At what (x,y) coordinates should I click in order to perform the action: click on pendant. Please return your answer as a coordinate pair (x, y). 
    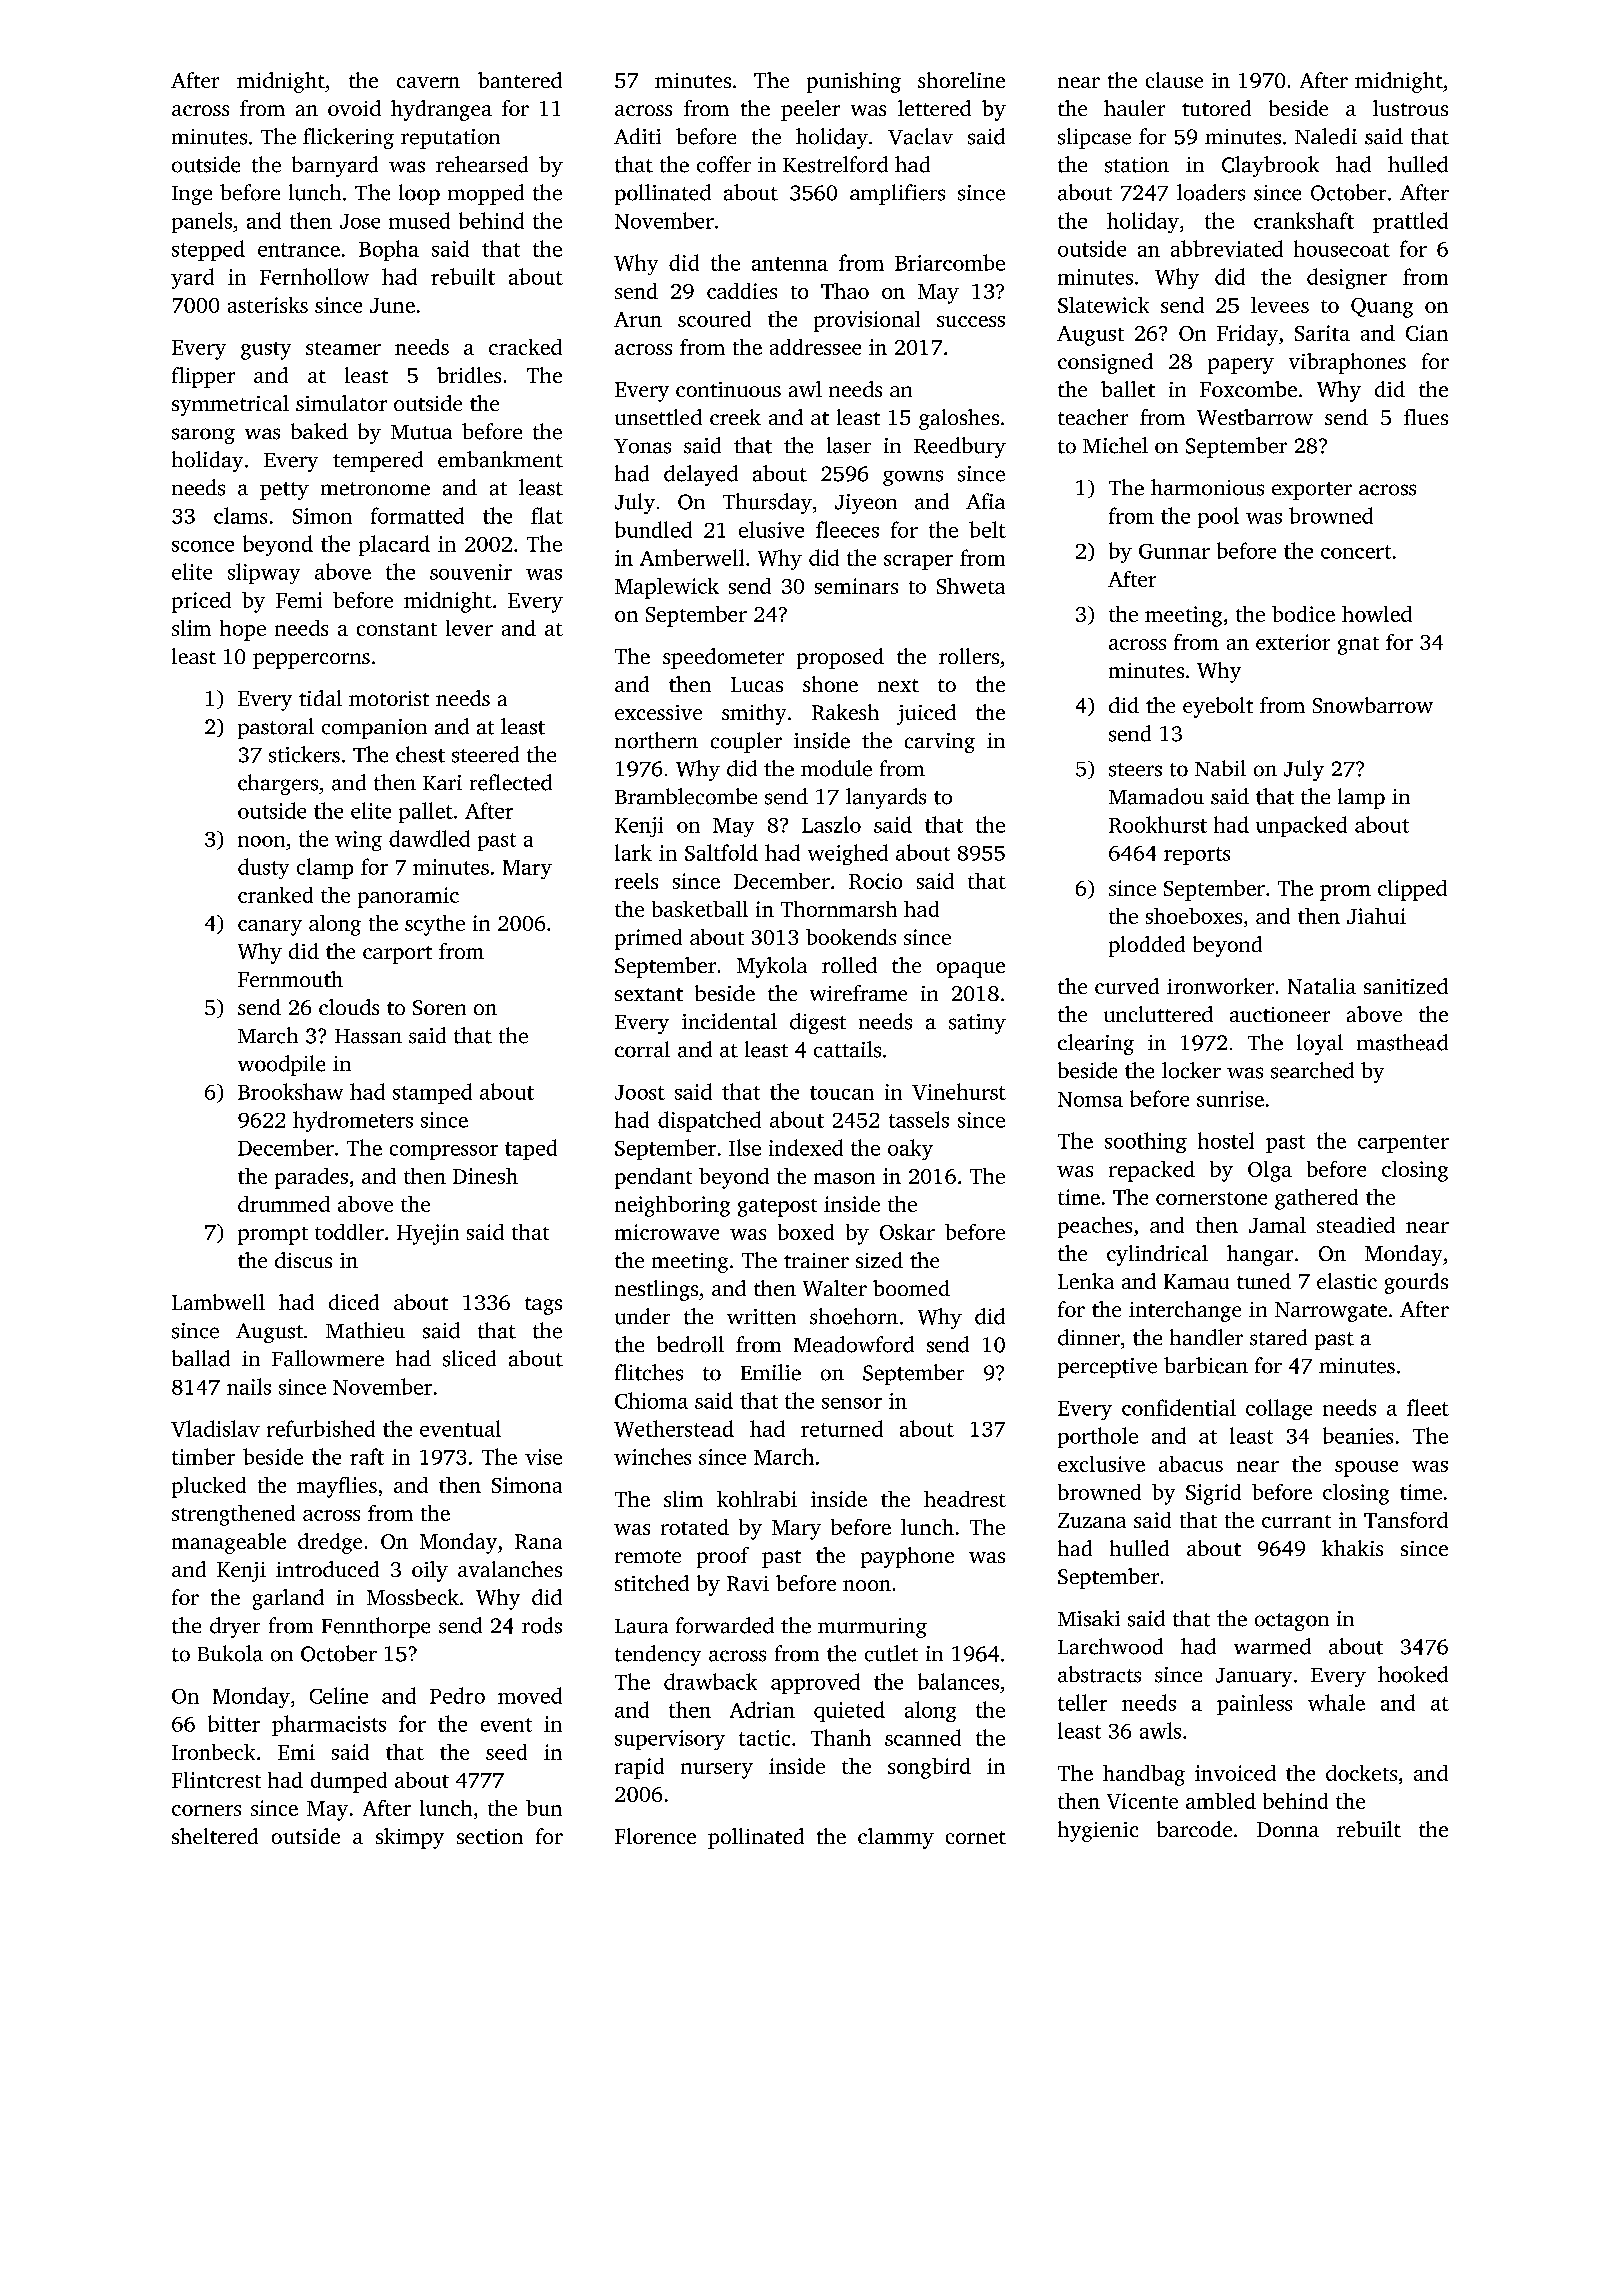
    Looking at the image, I should click on (653, 1178).
